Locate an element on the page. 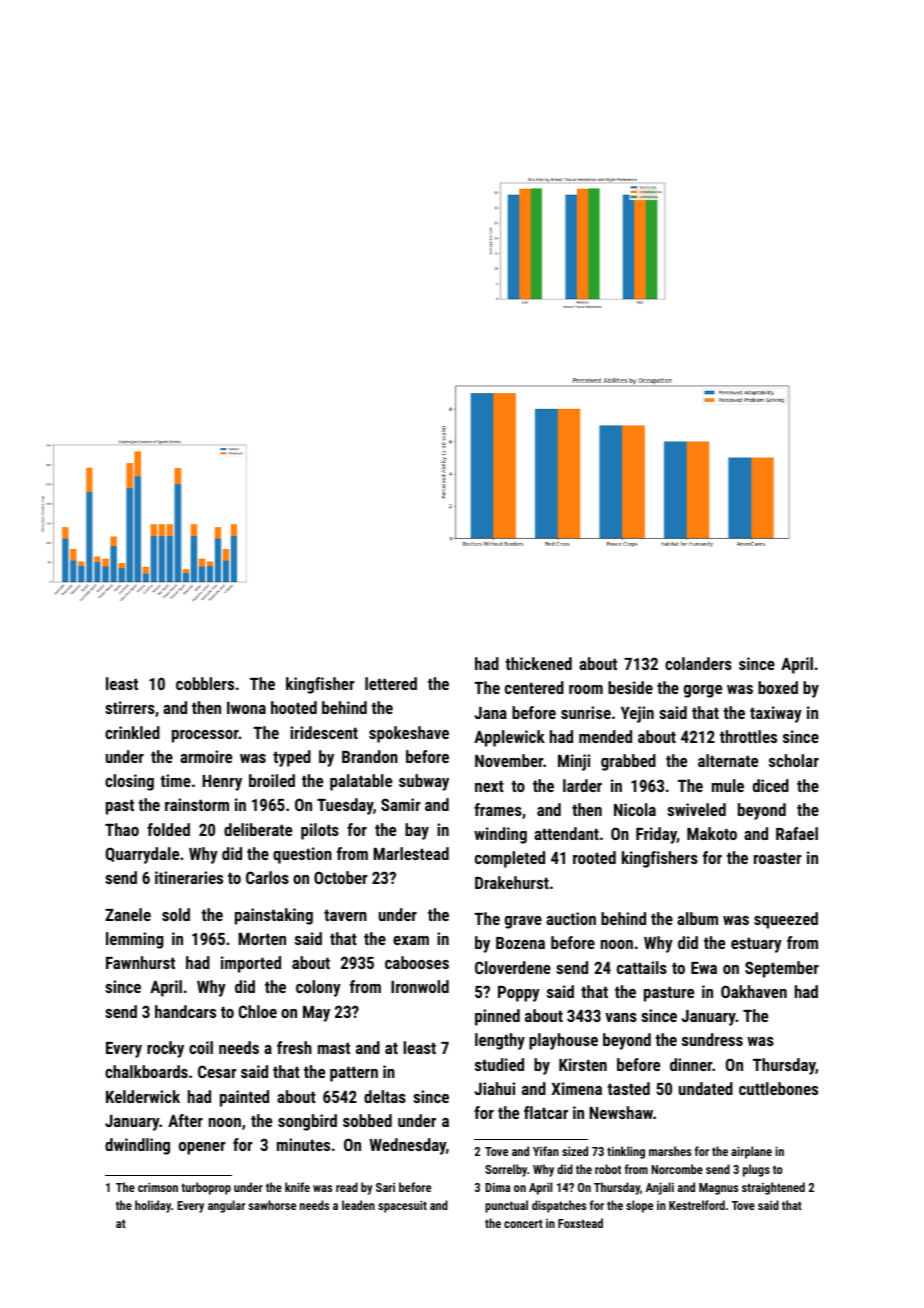 The height and width of the image is (1308, 924). crimson is located at coordinates (158, 1187).
